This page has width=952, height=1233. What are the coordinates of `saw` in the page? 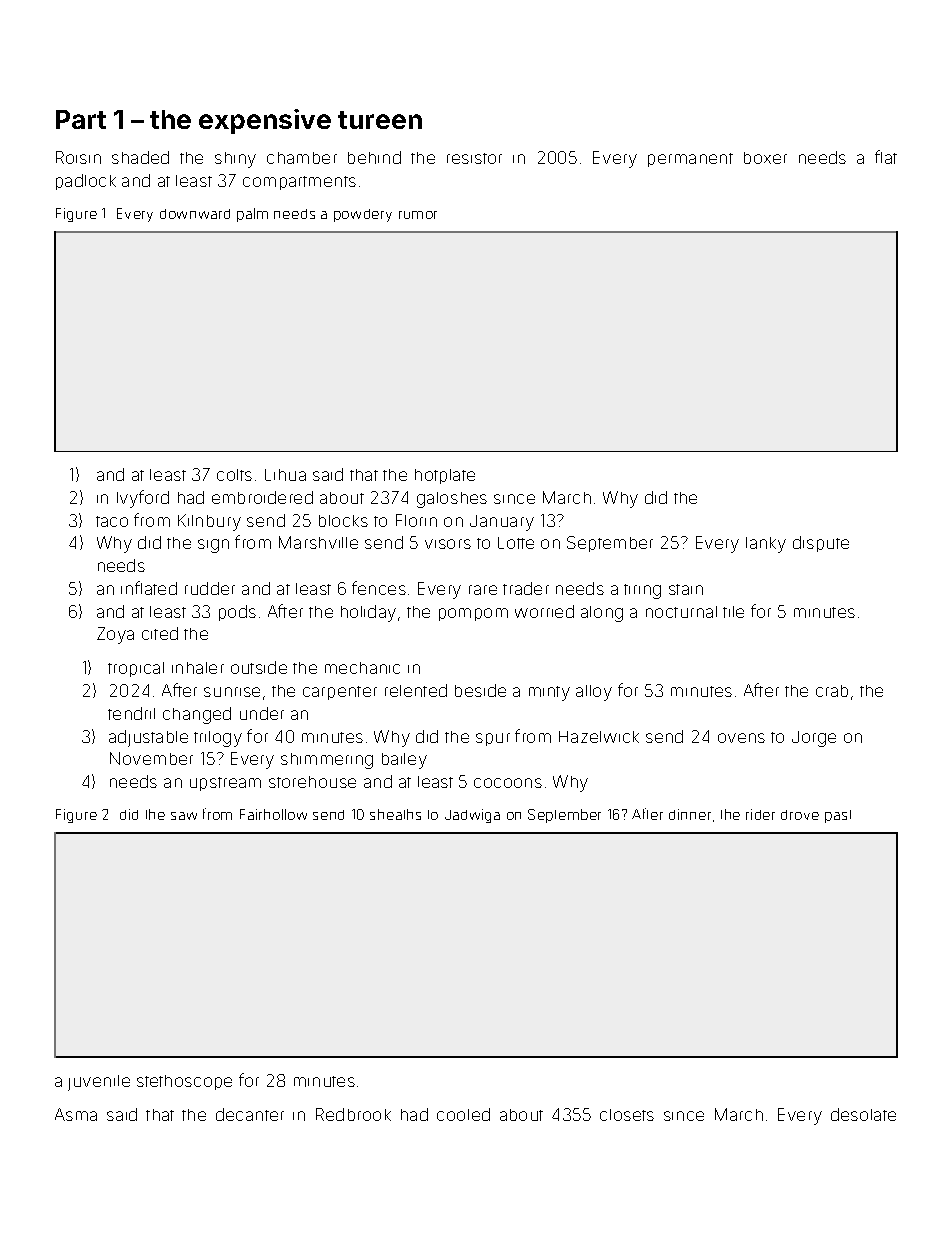 It's located at (184, 816).
